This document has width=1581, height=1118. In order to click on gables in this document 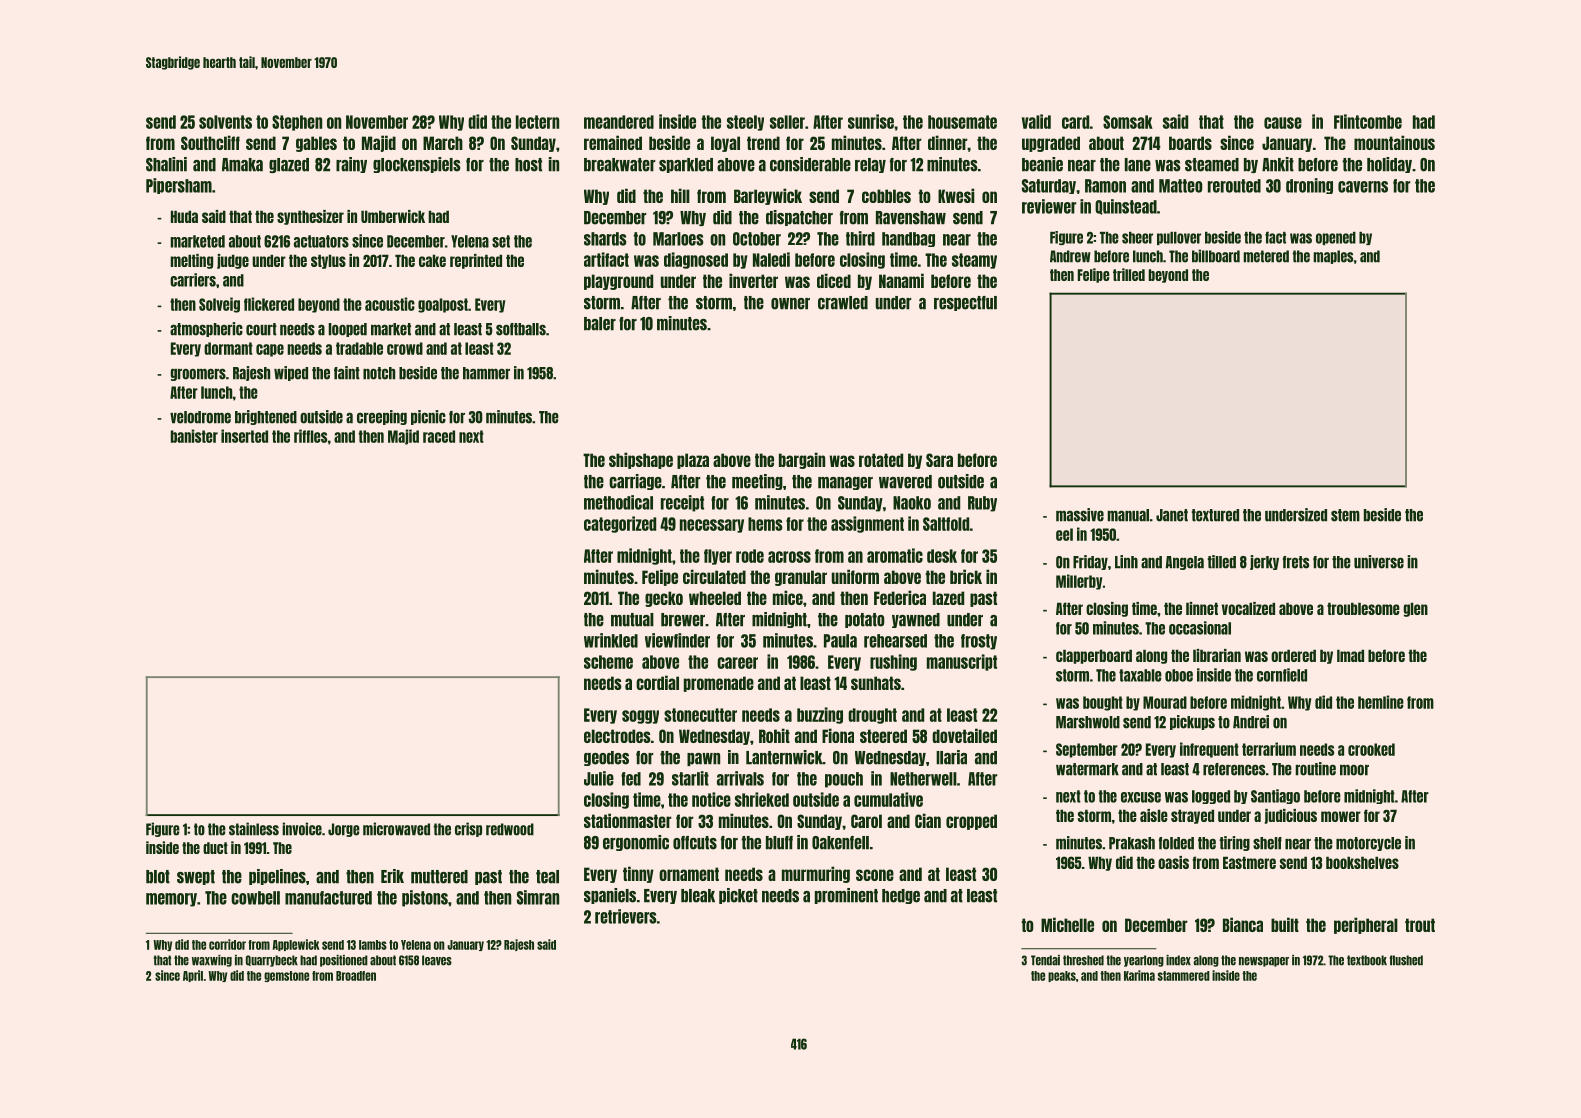, I will do `click(316, 144)`.
